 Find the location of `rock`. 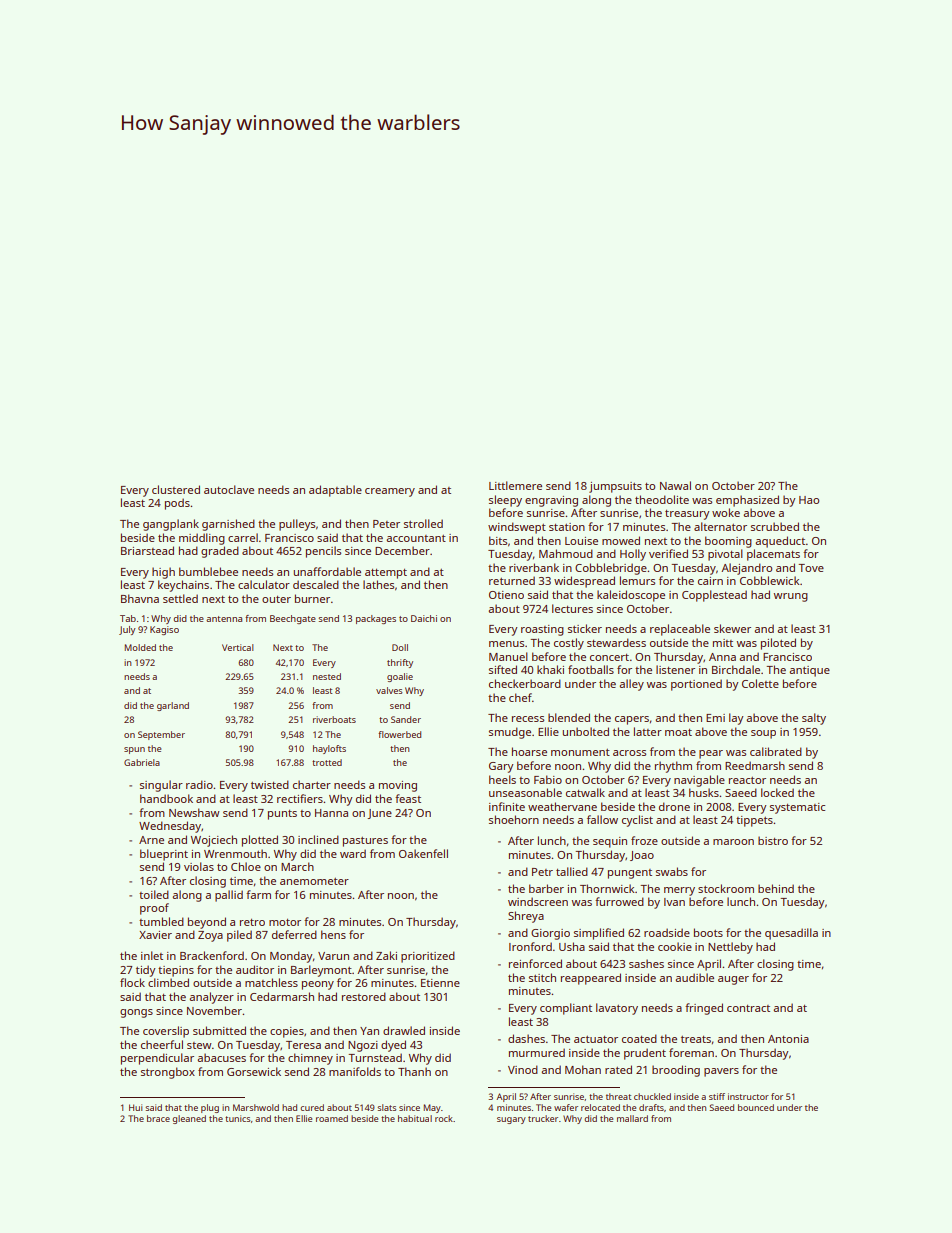

rock is located at coordinates (444, 1118).
